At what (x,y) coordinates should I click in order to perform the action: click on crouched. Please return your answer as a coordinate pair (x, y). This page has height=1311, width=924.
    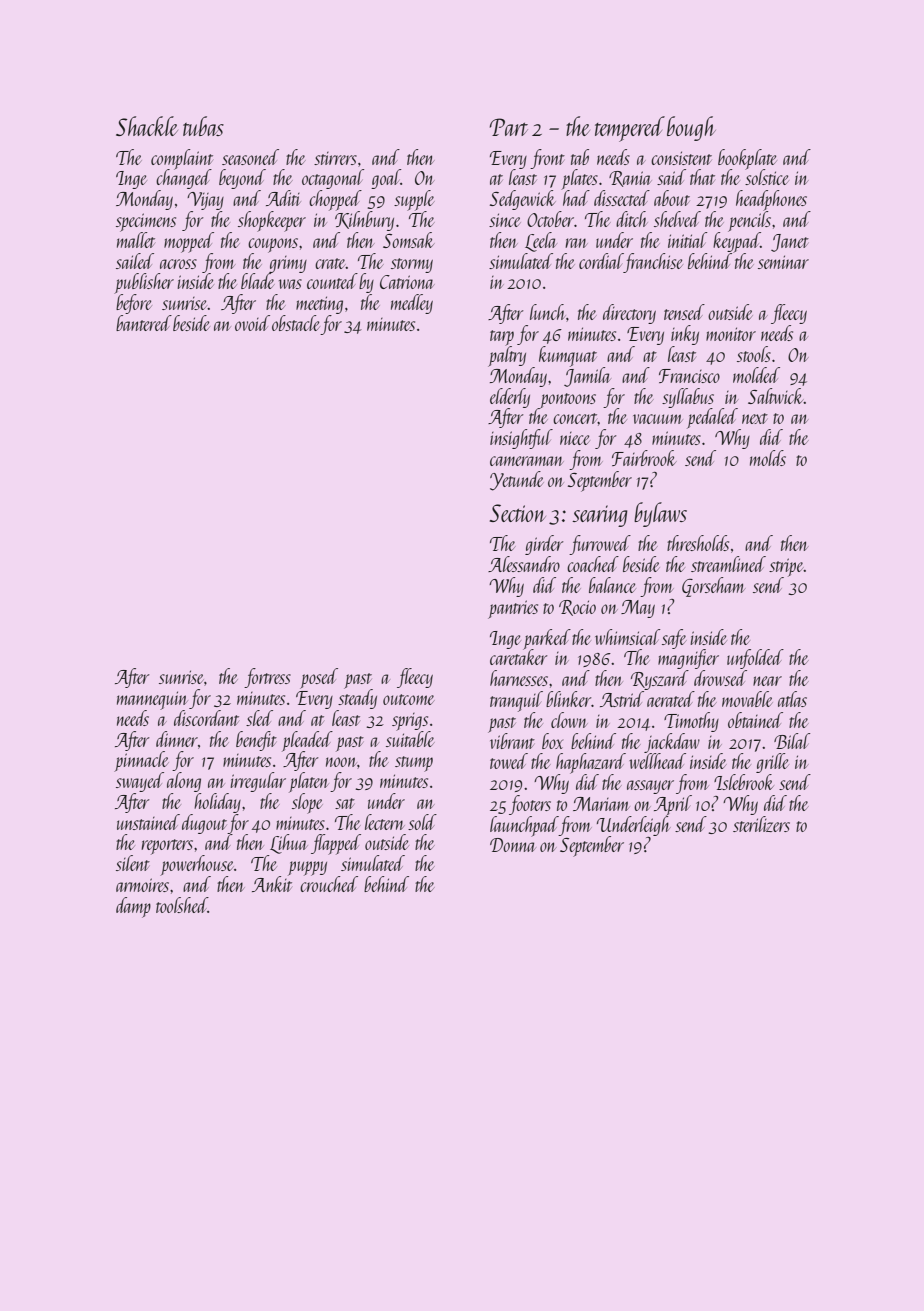
    Looking at the image, I should click on (329, 884).
